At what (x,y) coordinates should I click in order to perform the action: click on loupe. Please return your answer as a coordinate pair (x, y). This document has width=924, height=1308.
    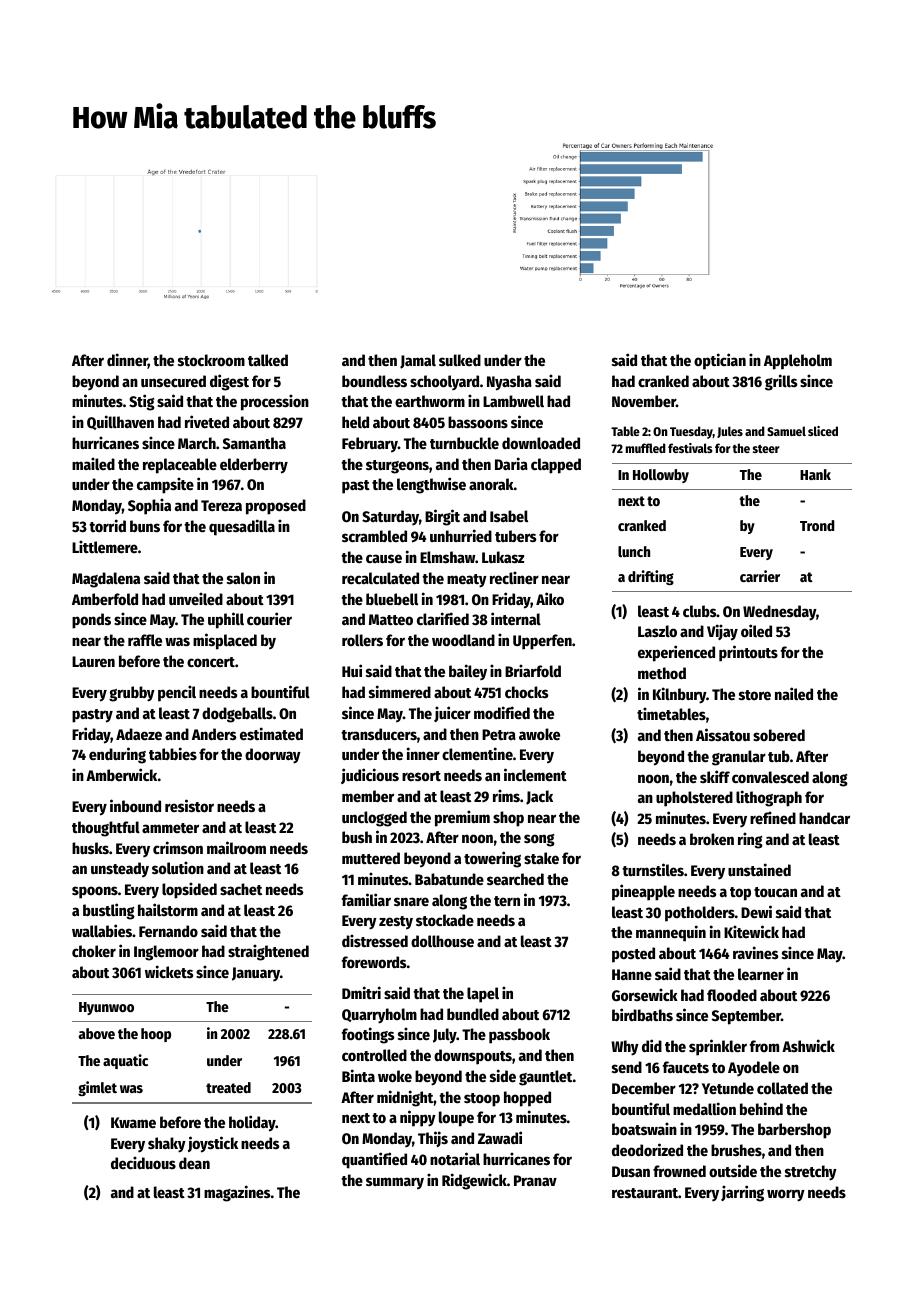
    Looking at the image, I should click on (456, 1119).
